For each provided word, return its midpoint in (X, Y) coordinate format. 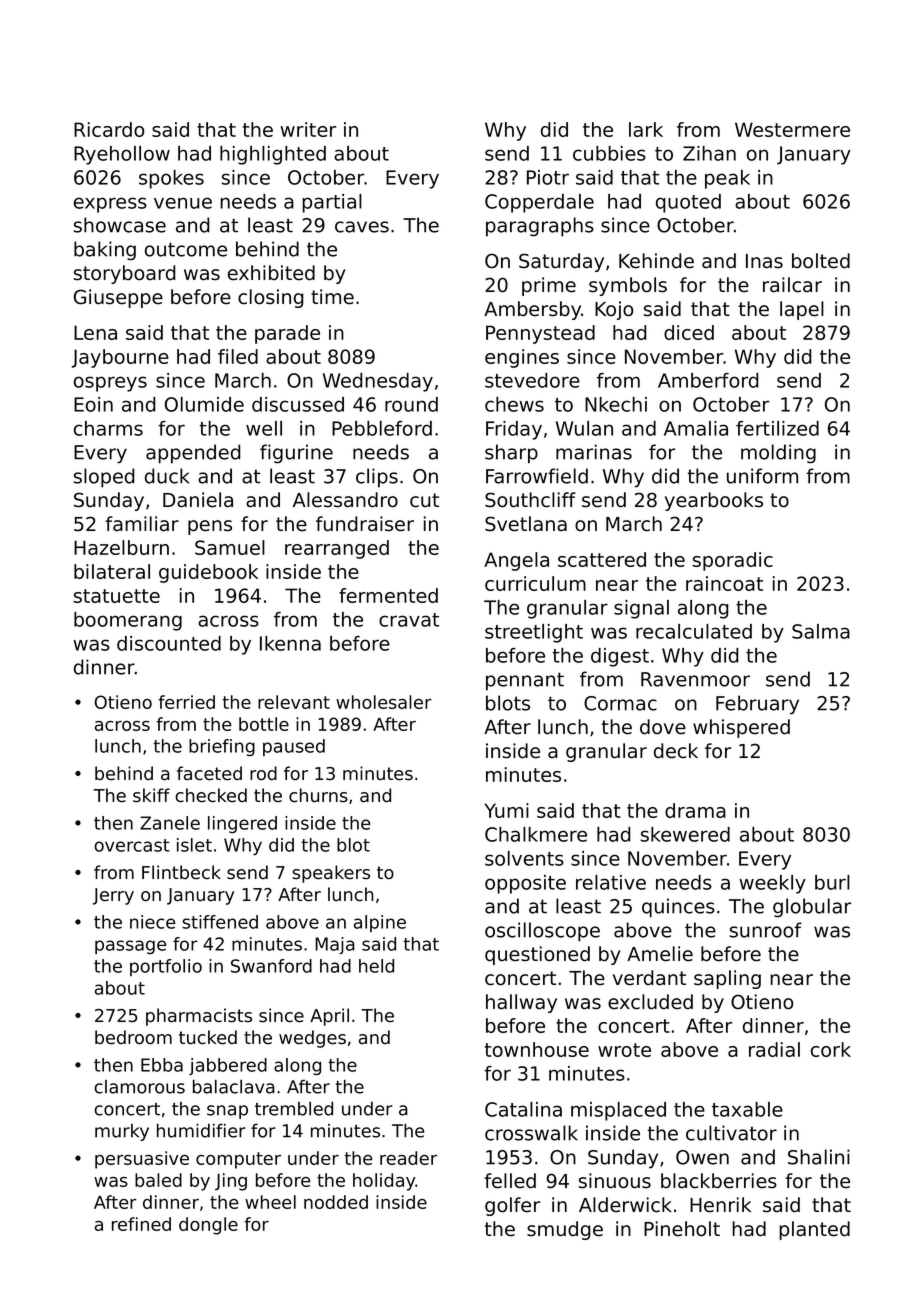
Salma (821, 631)
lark (646, 129)
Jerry (113, 896)
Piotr (548, 177)
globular (812, 908)
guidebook (208, 573)
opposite (525, 884)
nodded (336, 1202)
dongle (208, 1226)
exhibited (271, 273)
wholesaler (384, 702)
